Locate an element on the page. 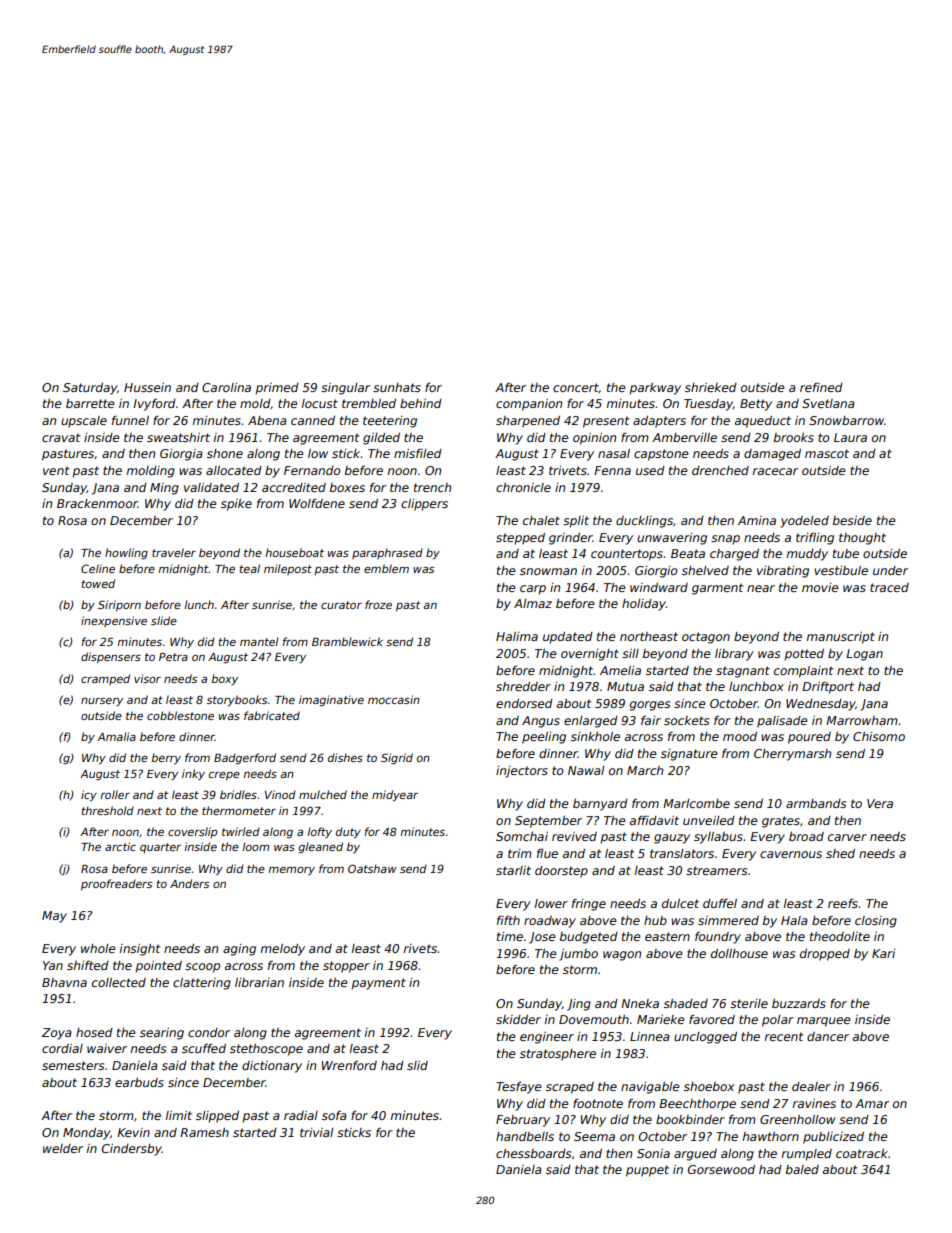 The width and height of the document is (952, 1233). February is located at coordinates (523, 1121).
